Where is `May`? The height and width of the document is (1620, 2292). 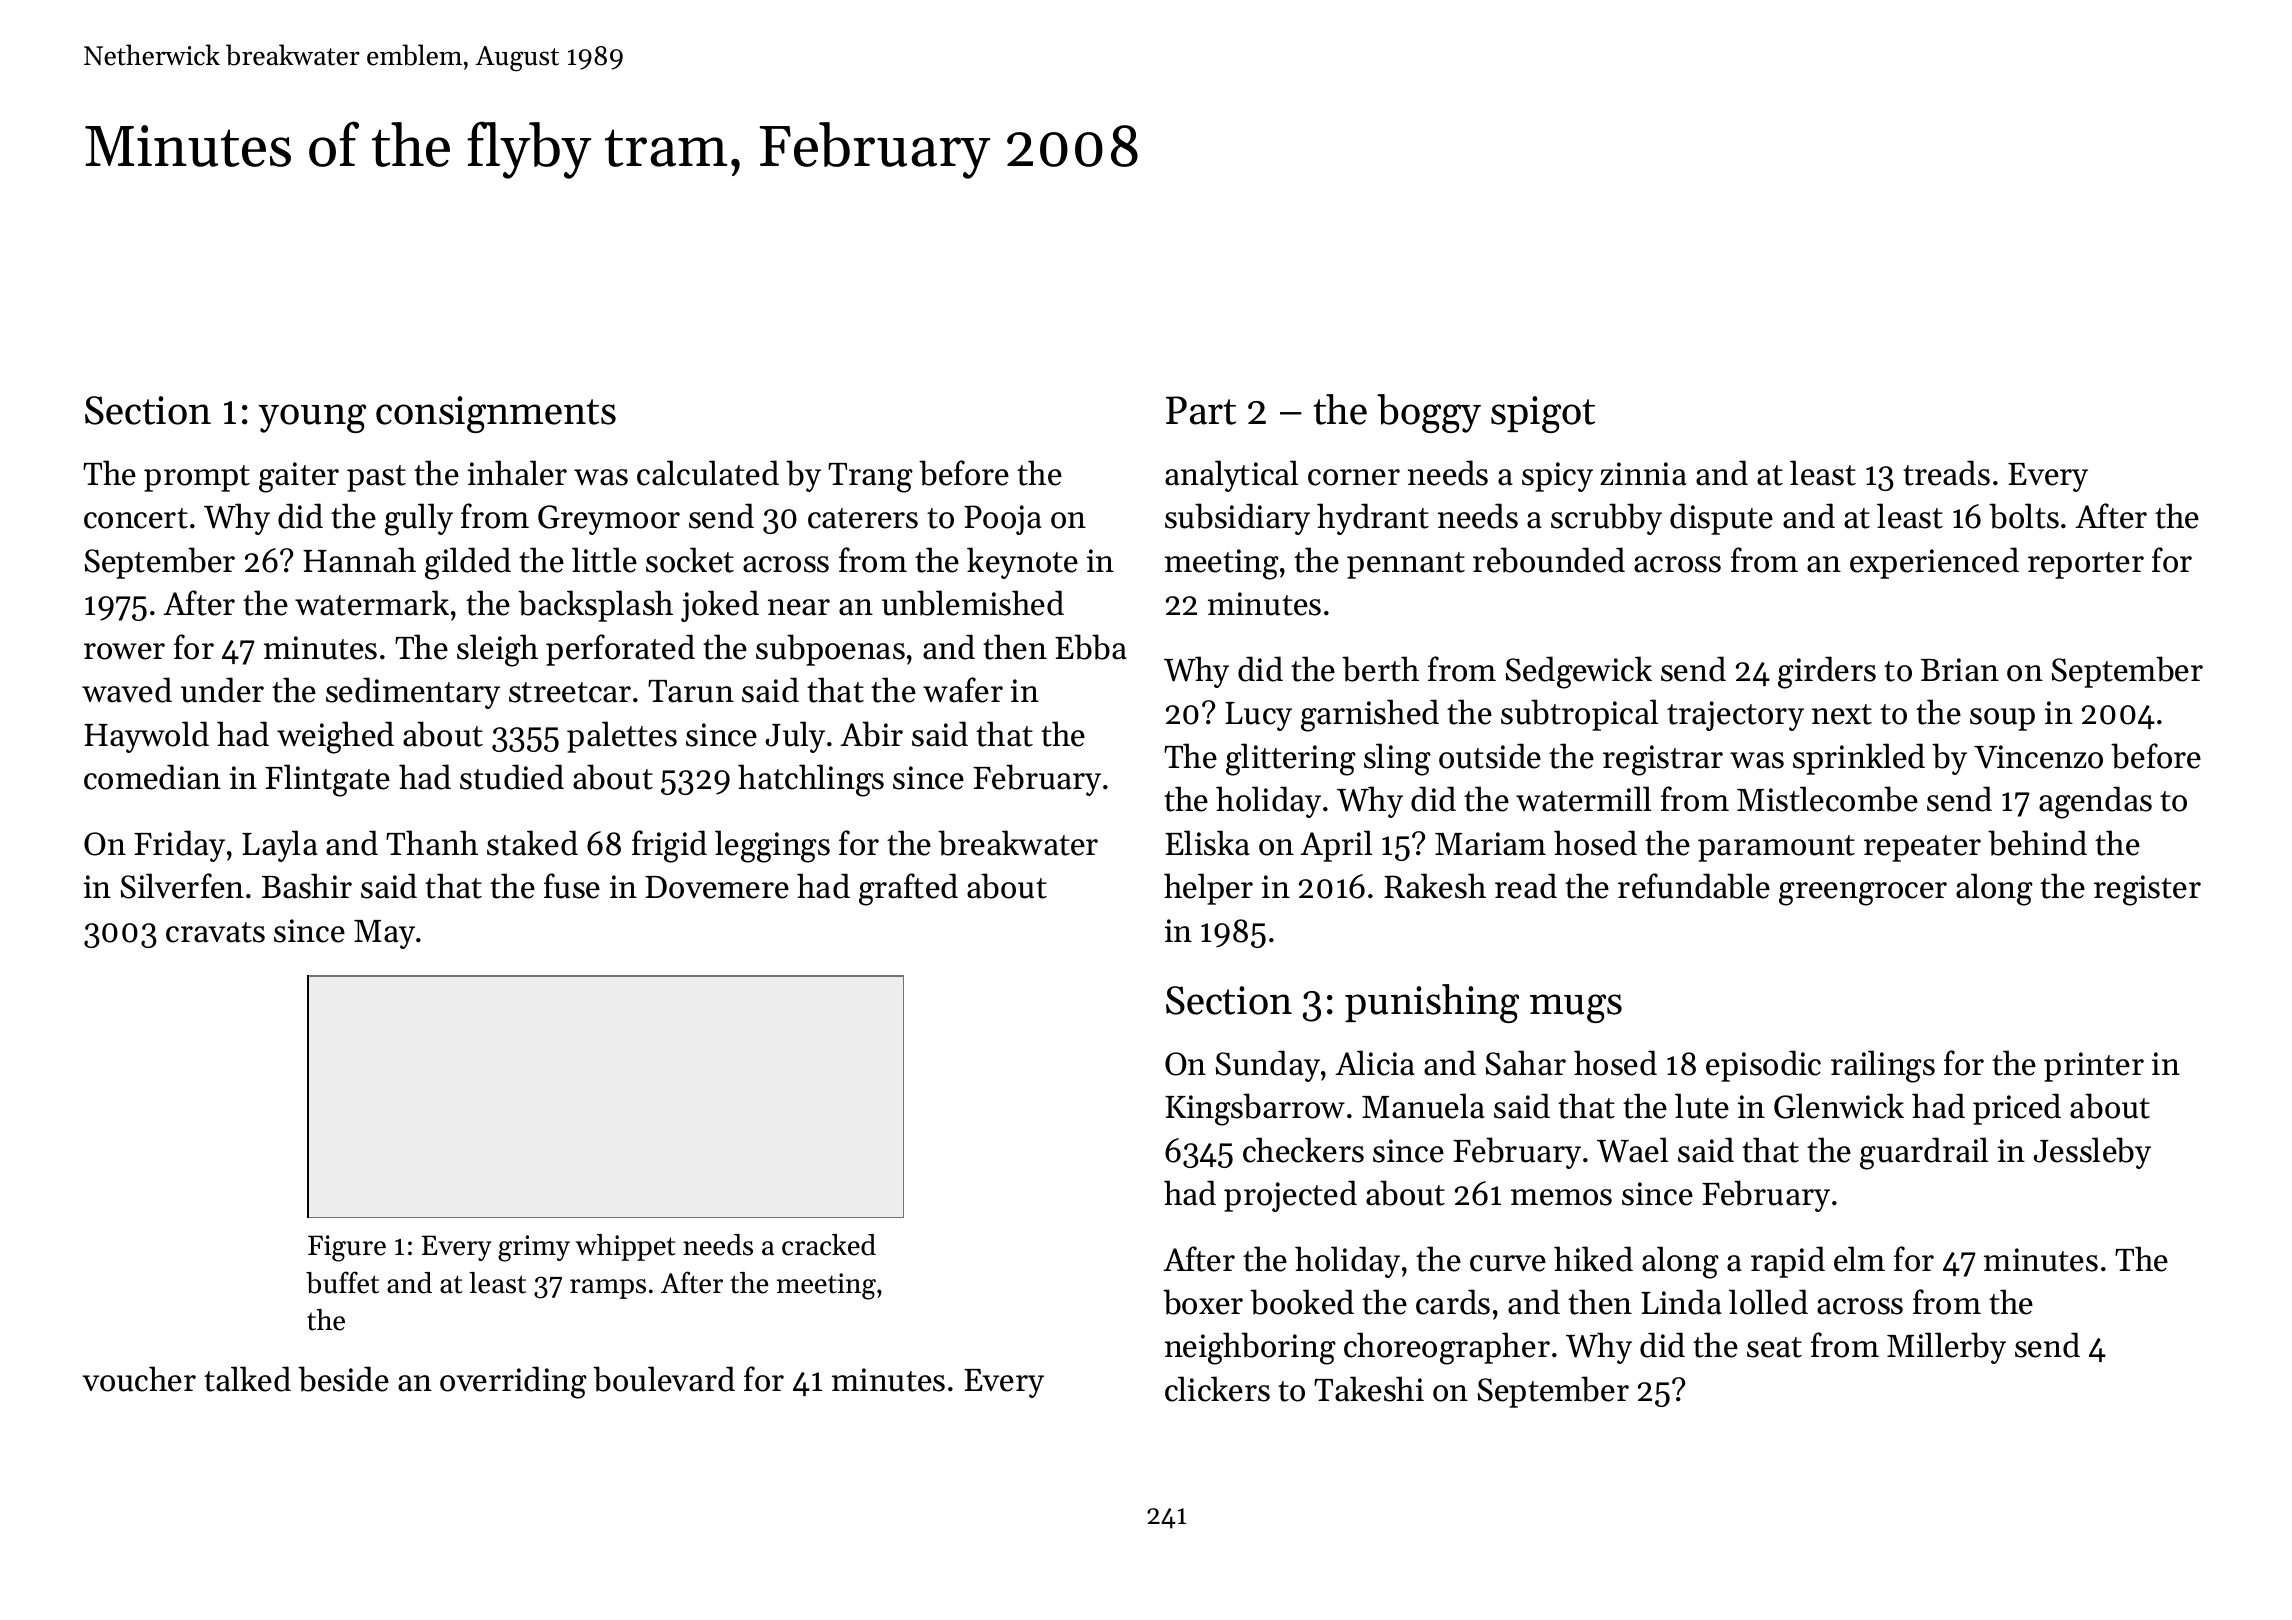 May is located at coordinates (384, 934).
